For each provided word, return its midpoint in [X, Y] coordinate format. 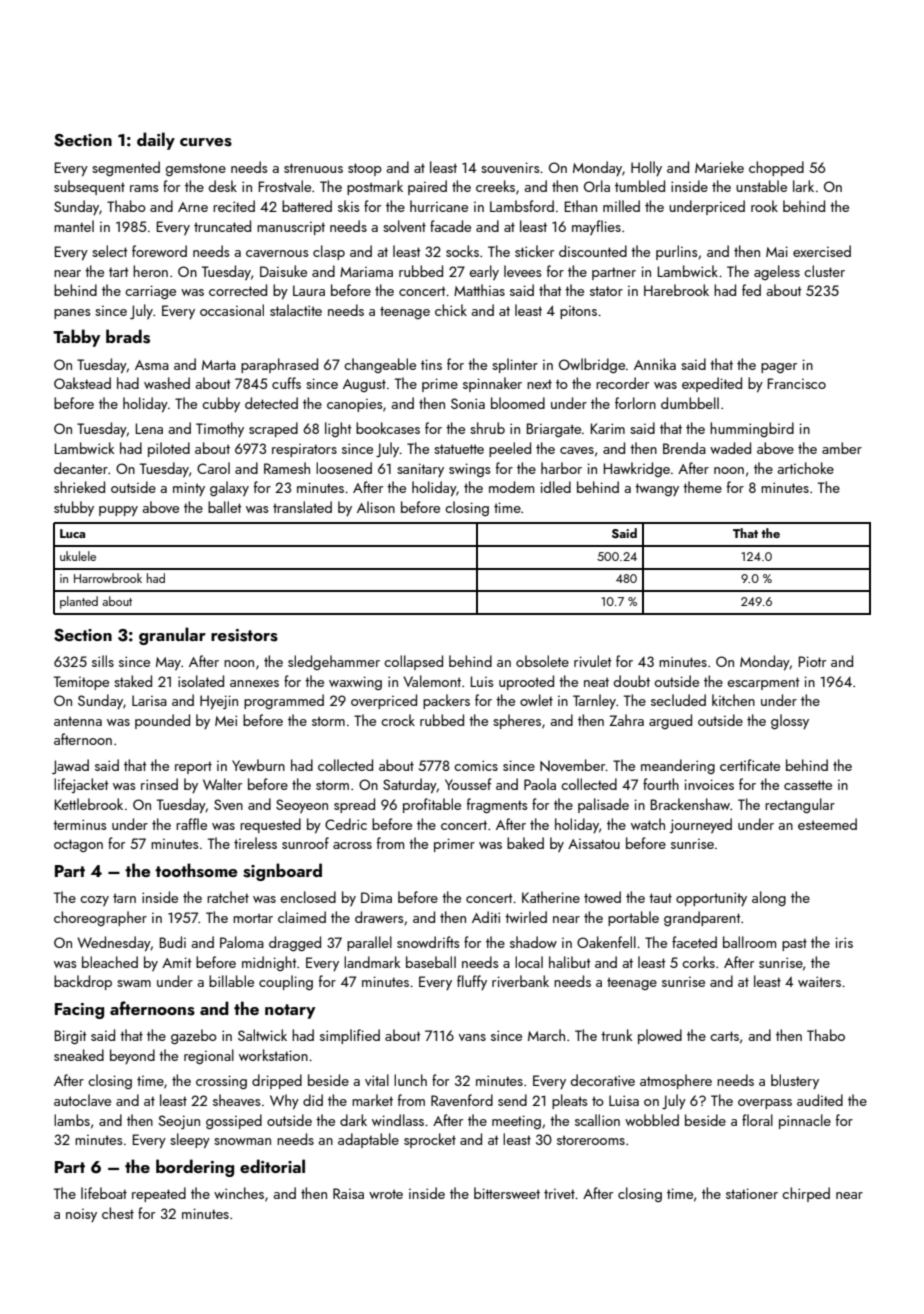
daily [156, 141]
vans [472, 1037]
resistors [244, 635]
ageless [777, 272]
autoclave [82, 1100]
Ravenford [462, 1100]
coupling [286, 982]
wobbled [652, 1120]
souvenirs [510, 167]
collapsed [413, 662]
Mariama [366, 272]
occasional [232, 310]
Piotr [812, 661]
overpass [765, 1104]
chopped [776, 168]
